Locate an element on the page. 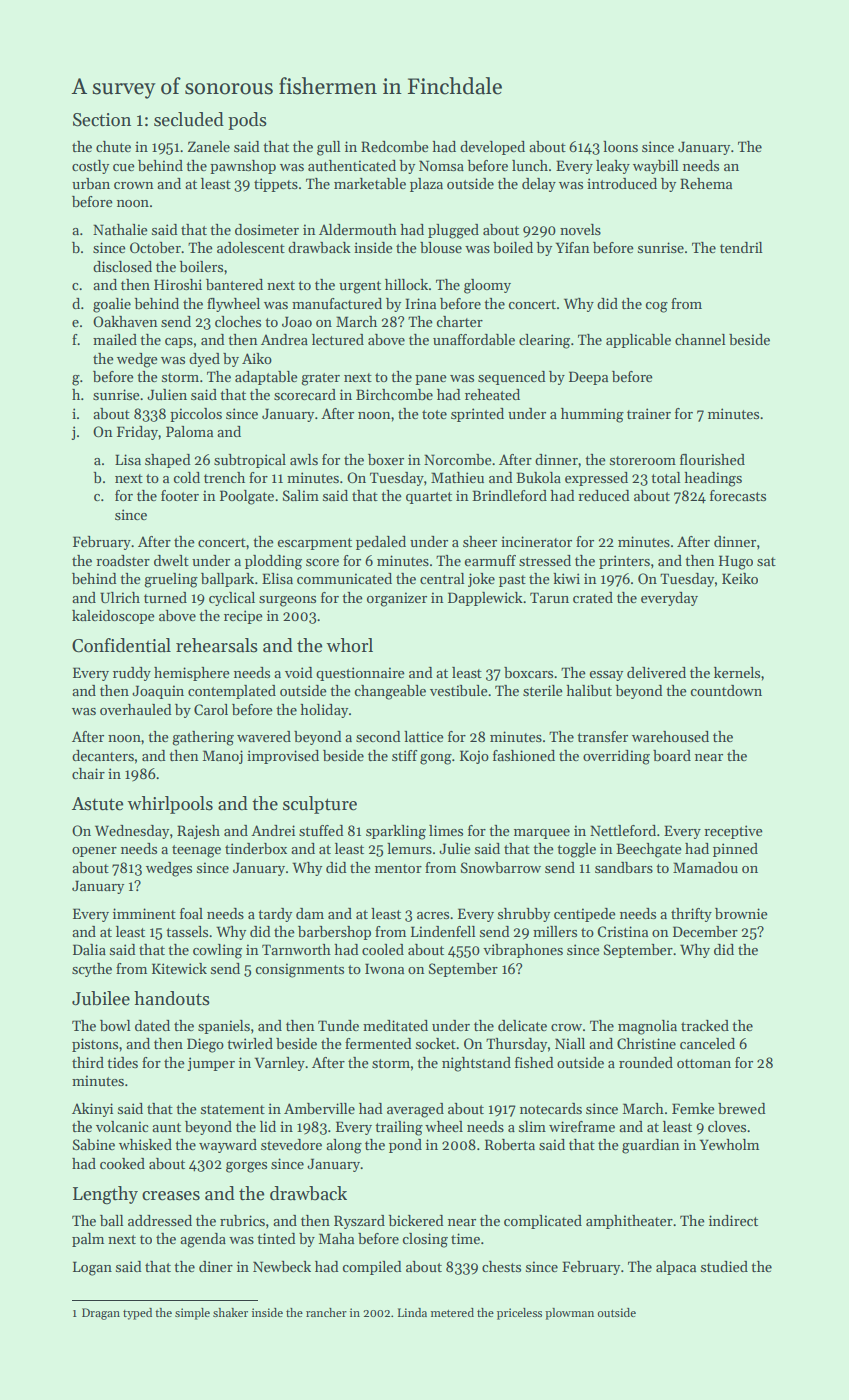 This page has height=1400, width=849. delay is located at coordinates (539, 185).
